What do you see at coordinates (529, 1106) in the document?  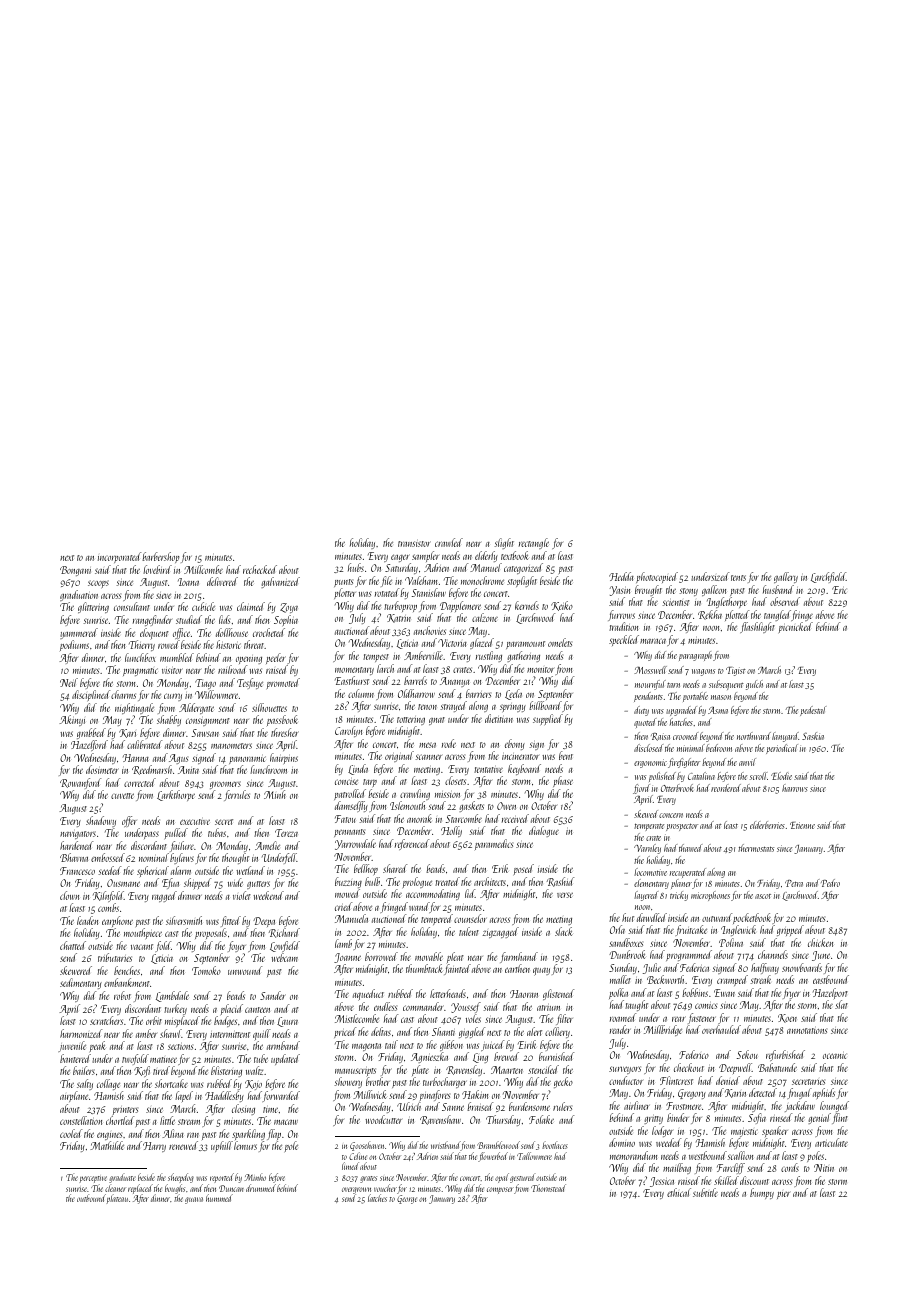 I see `burdensome` at bounding box center [529, 1106].
